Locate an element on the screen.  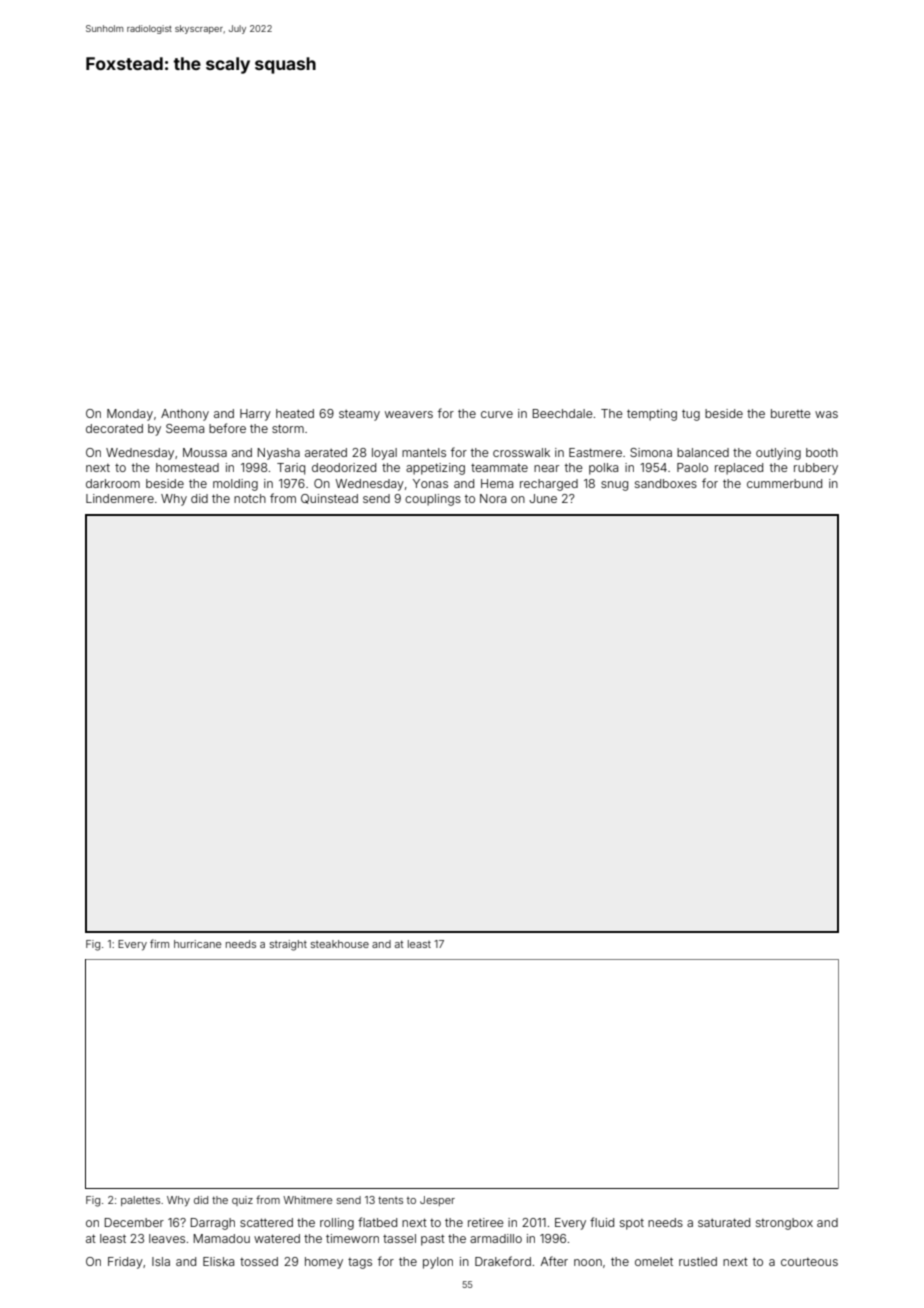
cummerbund is located at coordinates (784, 483).
